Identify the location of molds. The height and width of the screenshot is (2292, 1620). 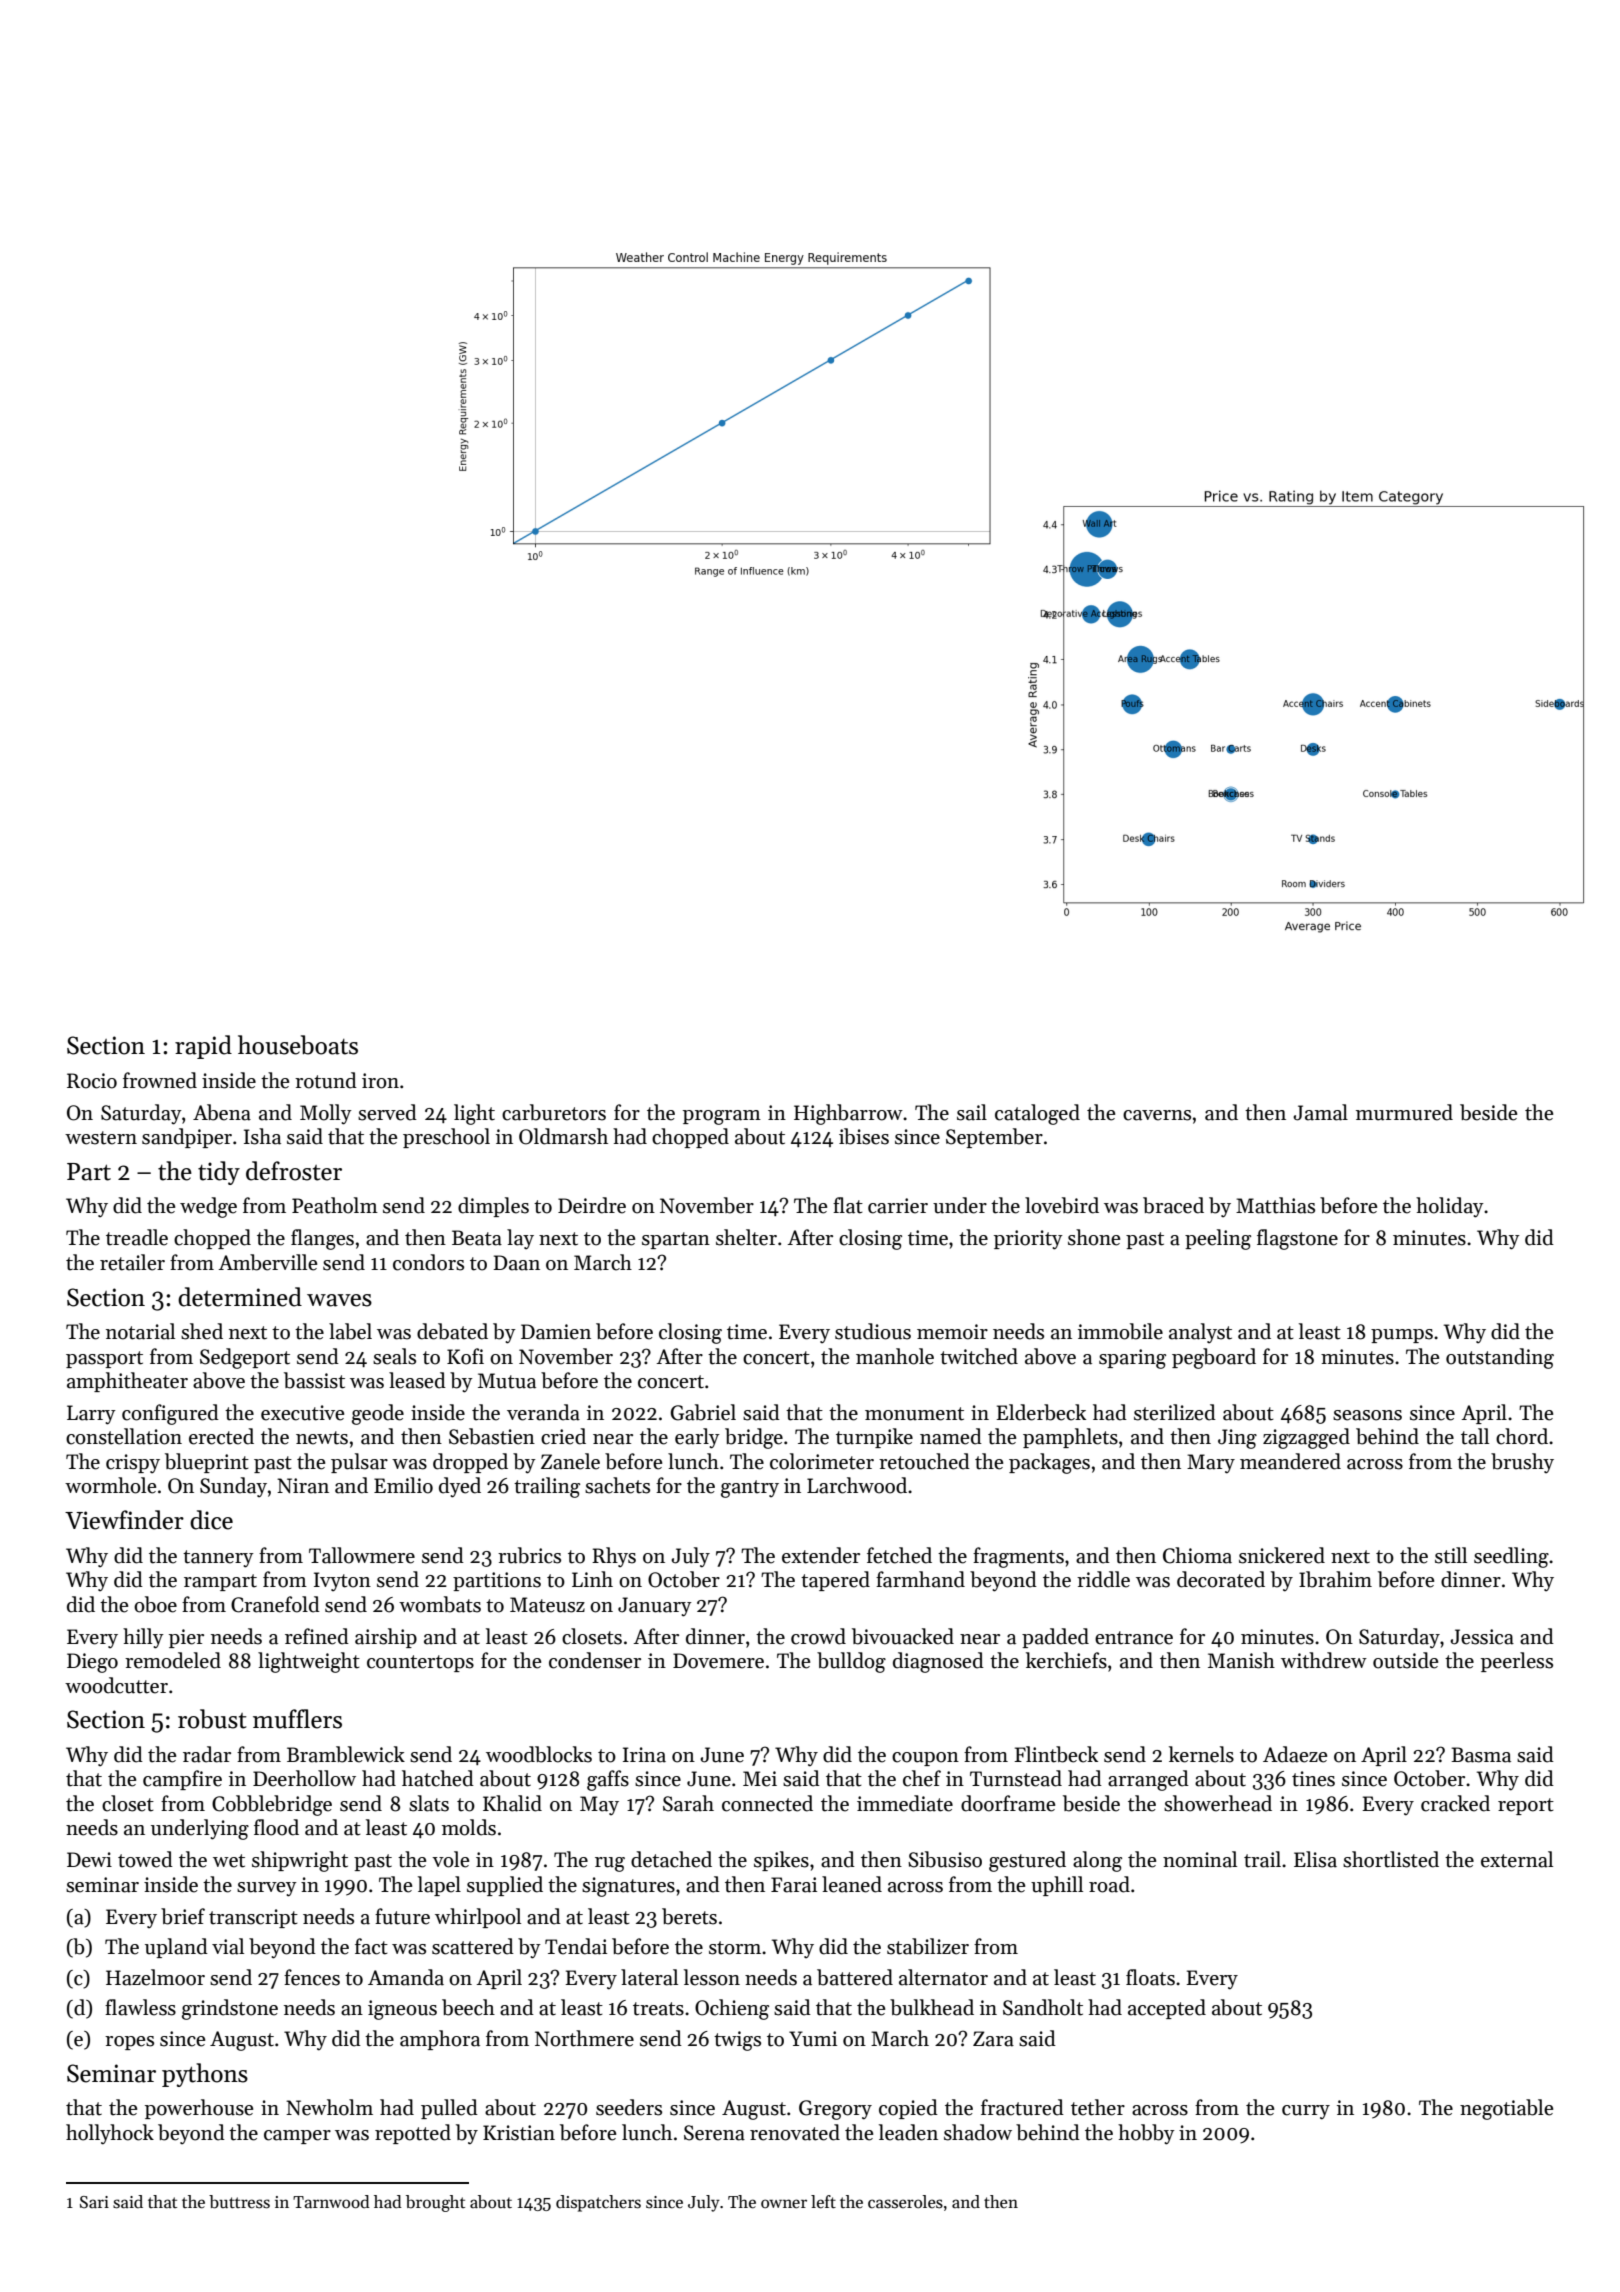
(469, 1827).
